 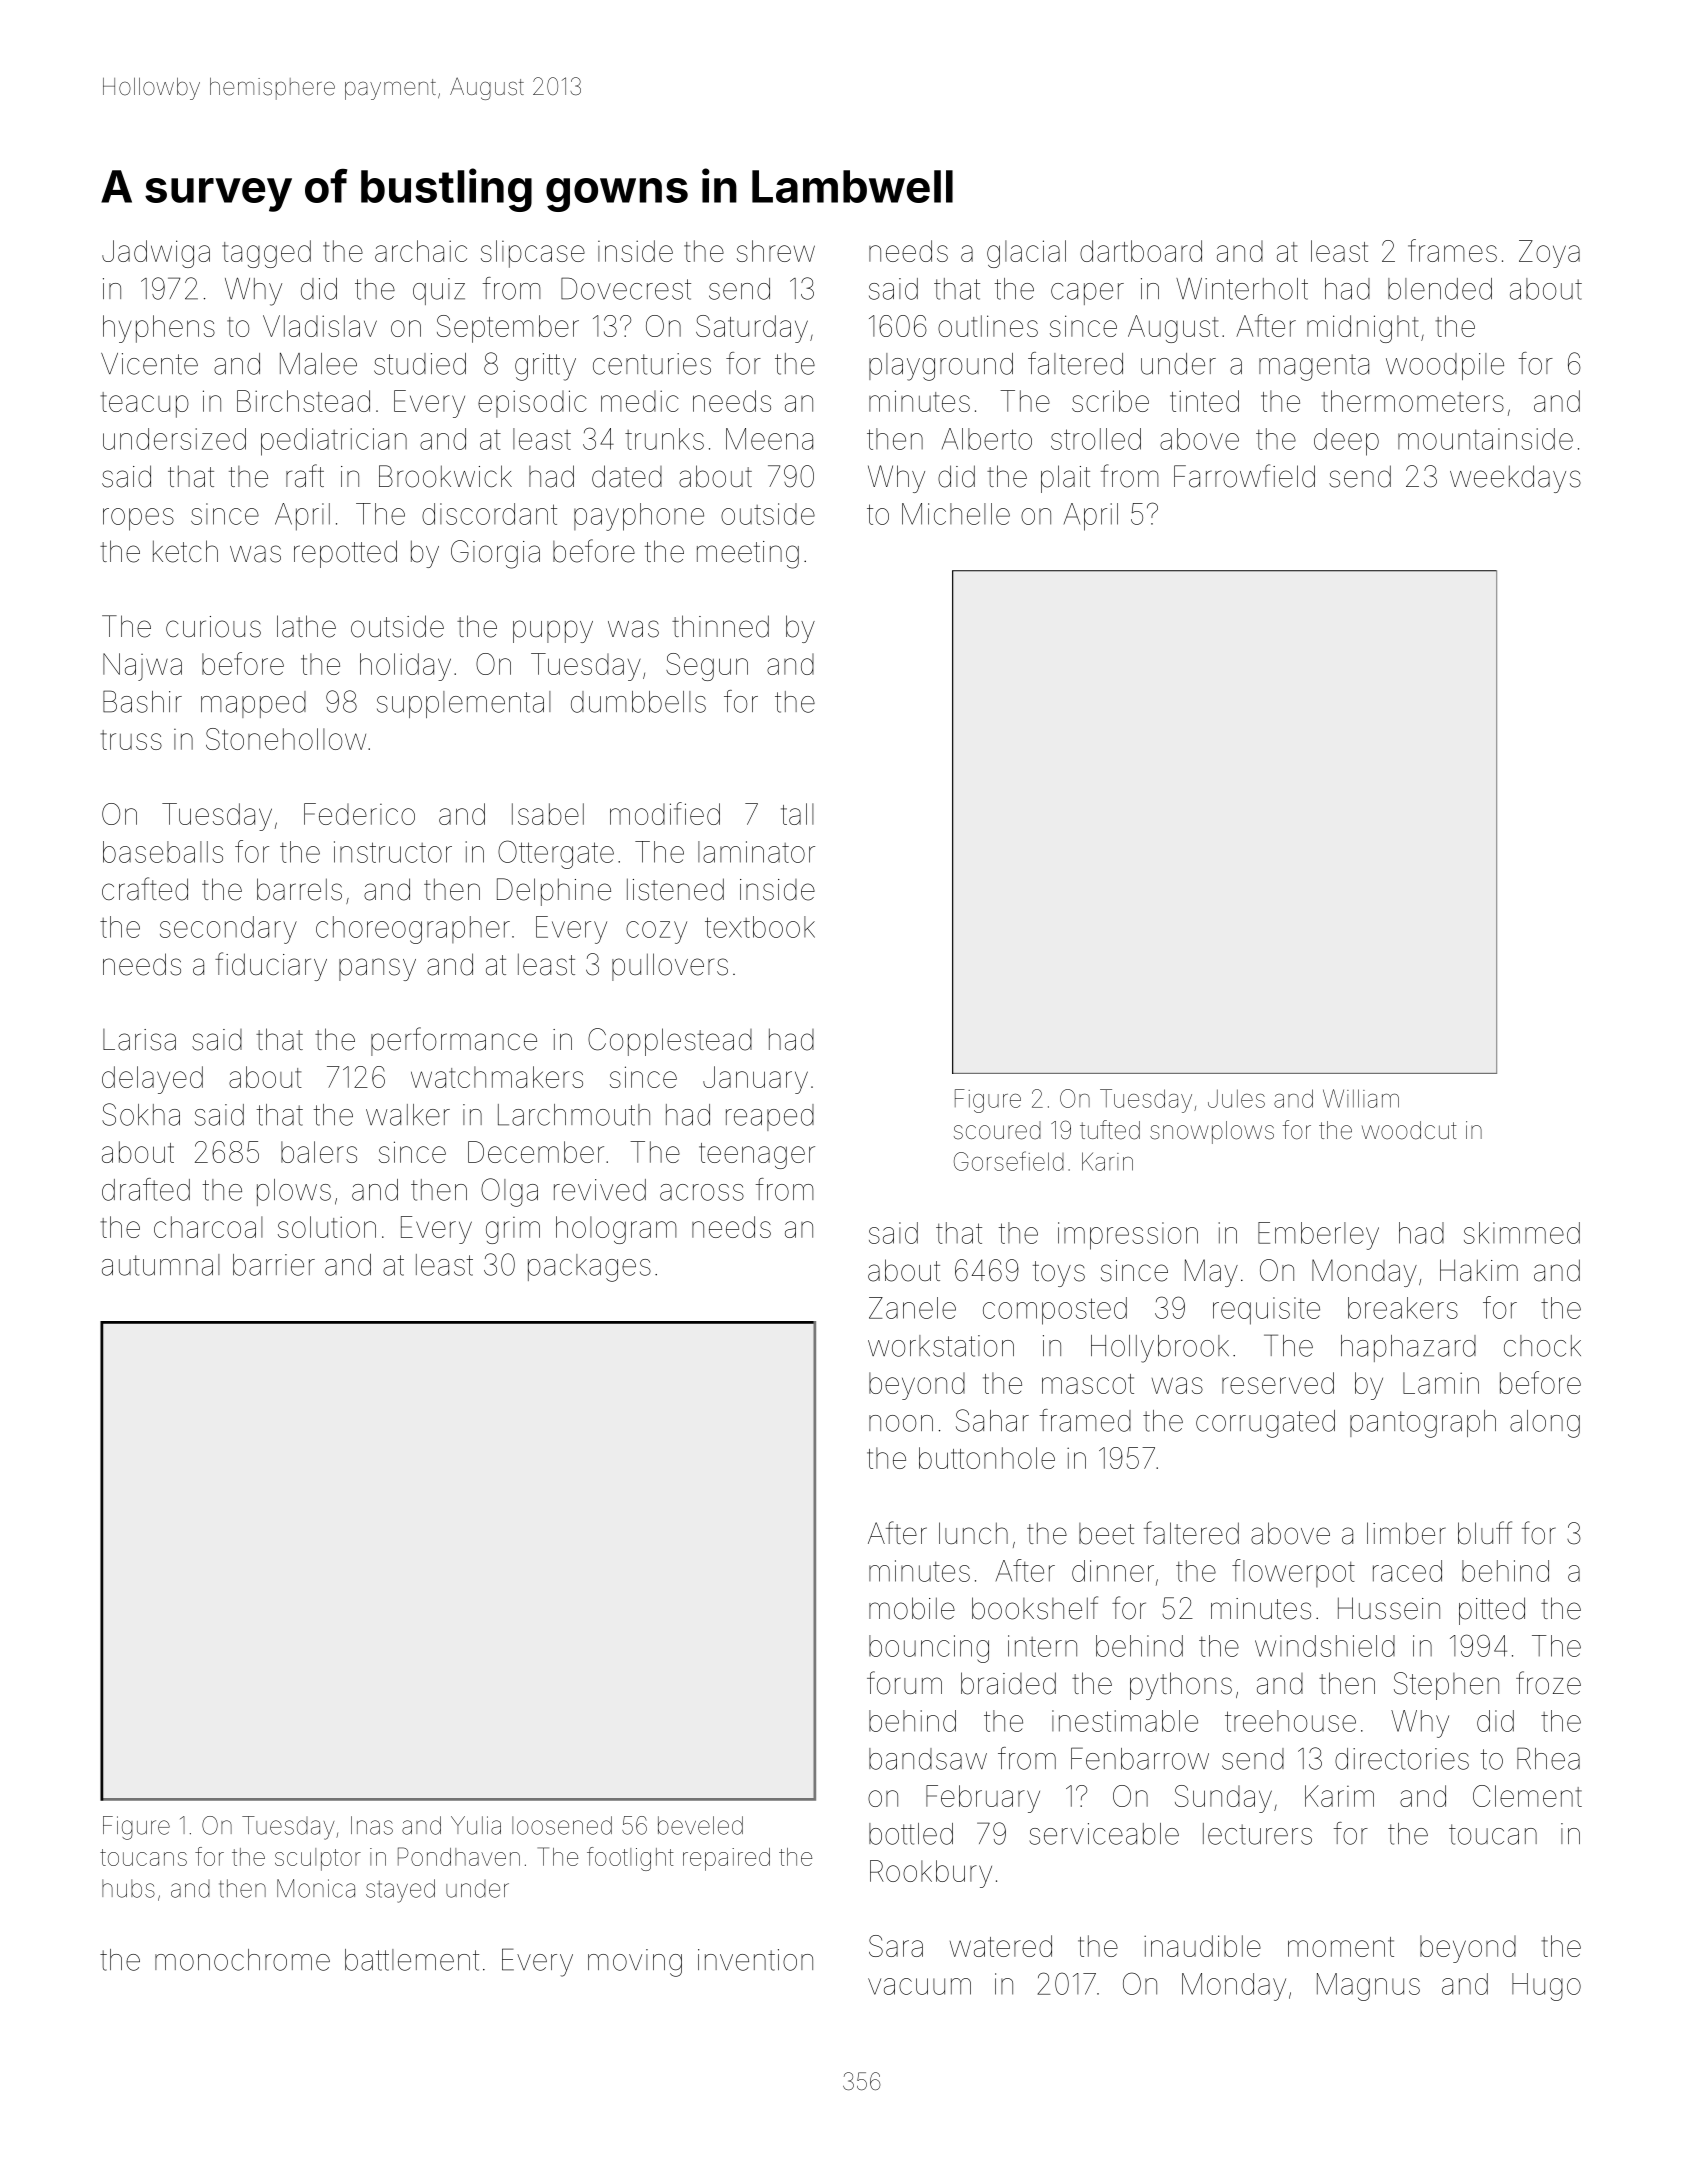 I want to click on Zoya, so click(x=1549, y=254).
